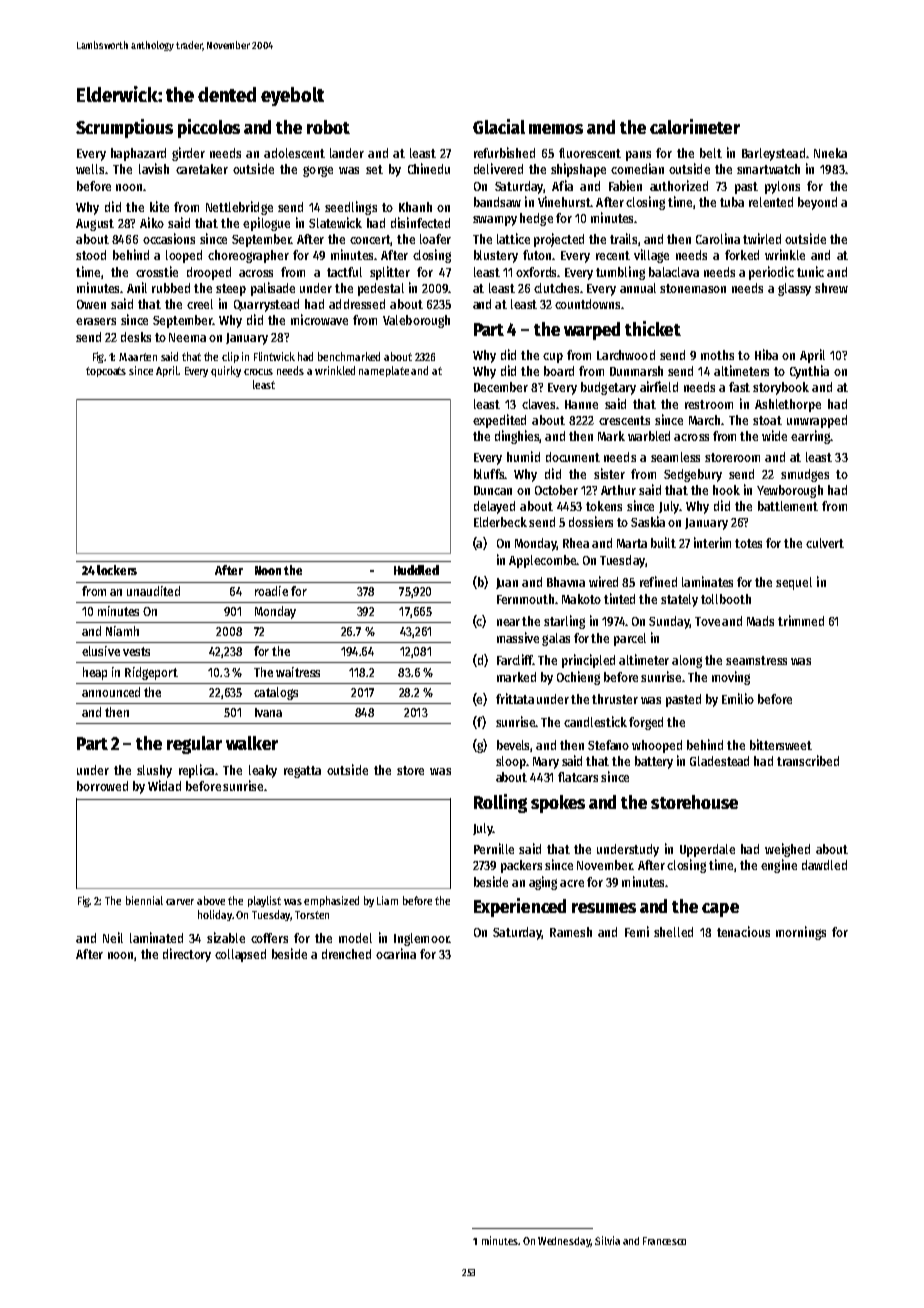 This document has width=924, height=1308. I want to click on ocarina, so click(396, 953).
